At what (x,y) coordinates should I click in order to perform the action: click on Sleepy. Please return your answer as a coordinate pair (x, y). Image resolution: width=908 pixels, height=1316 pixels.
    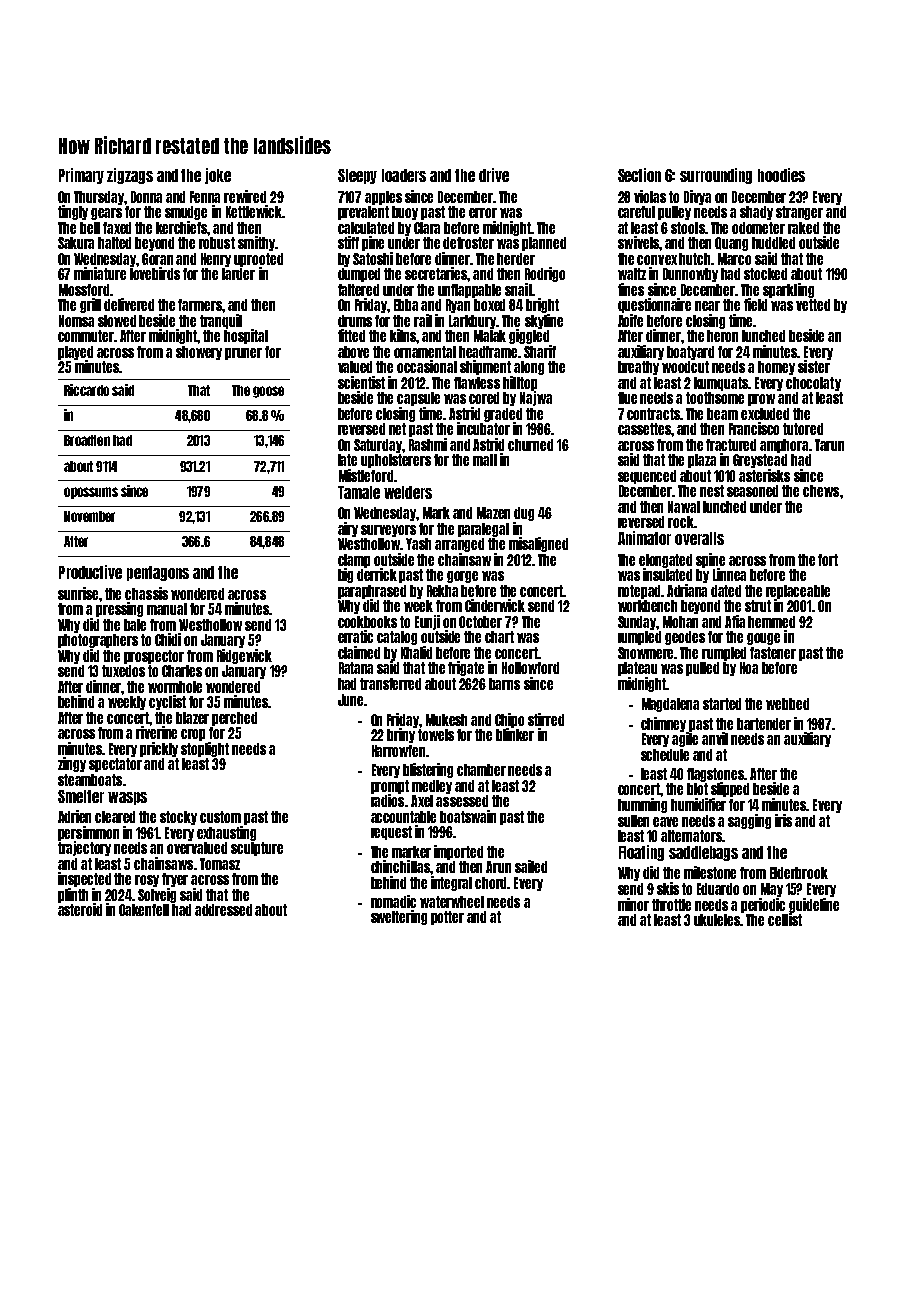
    Looking at the image, I should click on (357, 176).
